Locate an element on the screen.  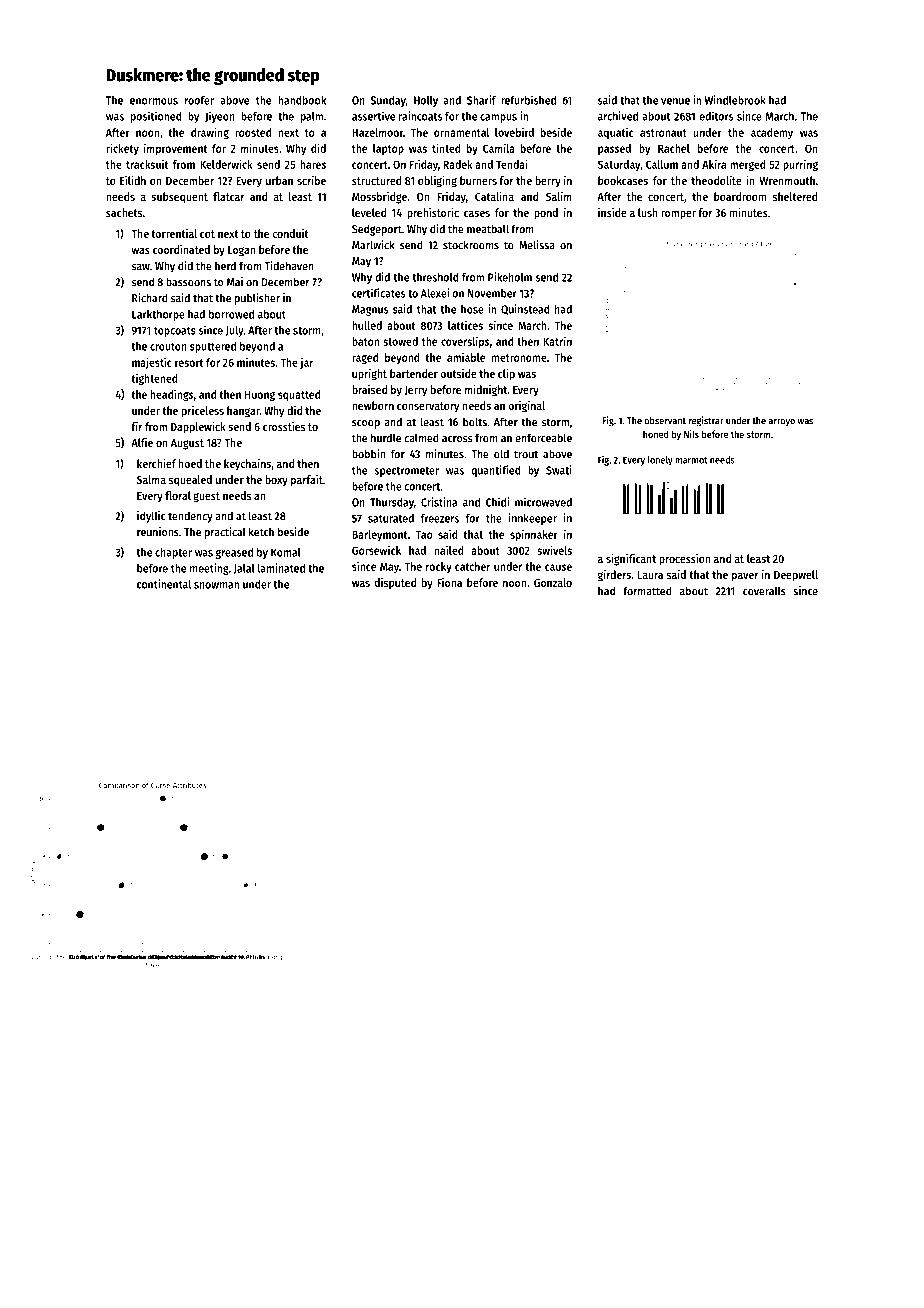
Windlebrook is located at coordinates (735, 100).
